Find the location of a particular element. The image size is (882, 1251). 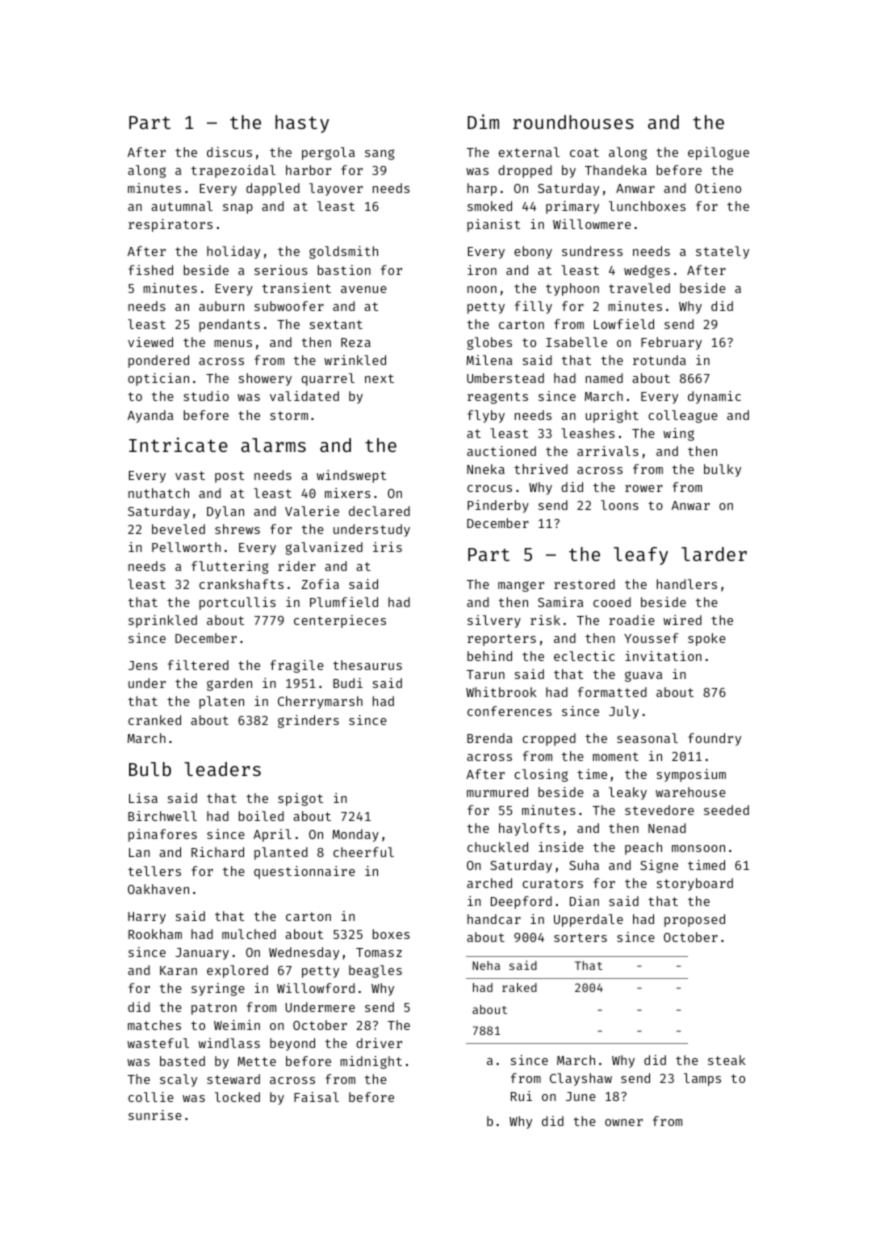

wedges is located at coordinates (647, 271).
